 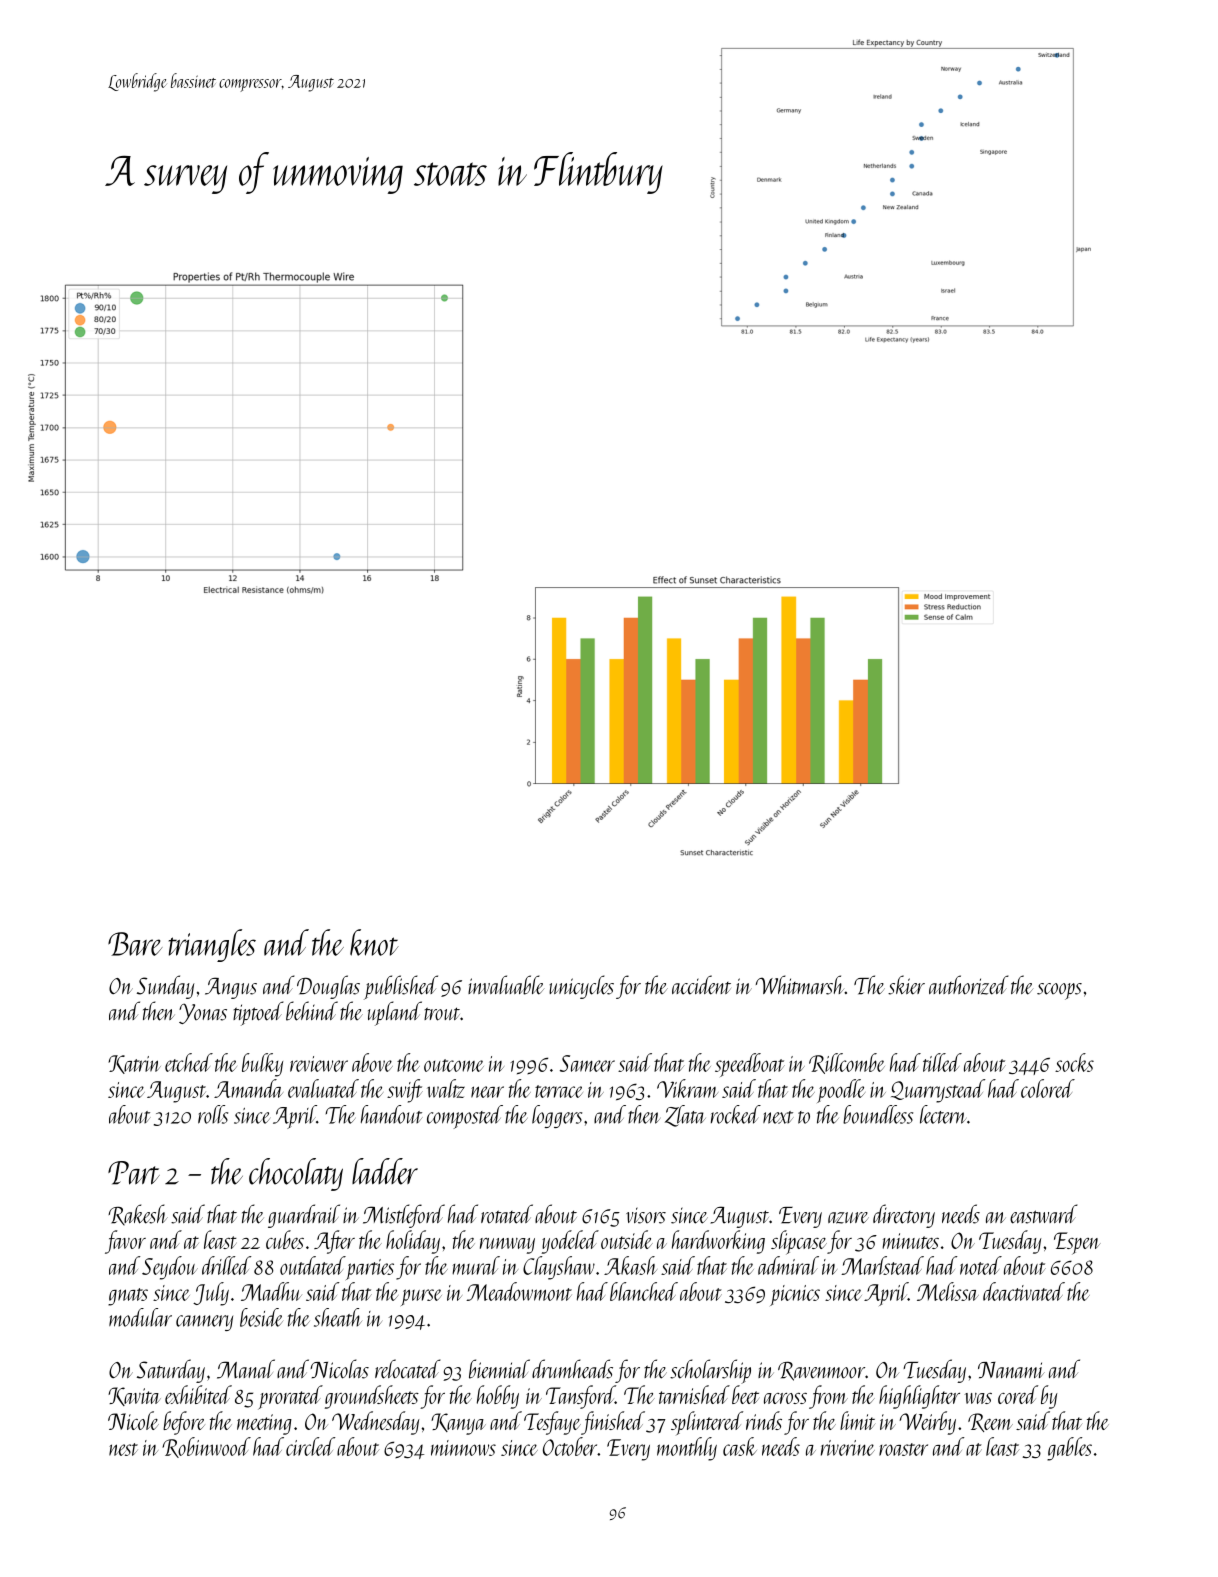 I want to click on knot, so click(x=374, y=942).
